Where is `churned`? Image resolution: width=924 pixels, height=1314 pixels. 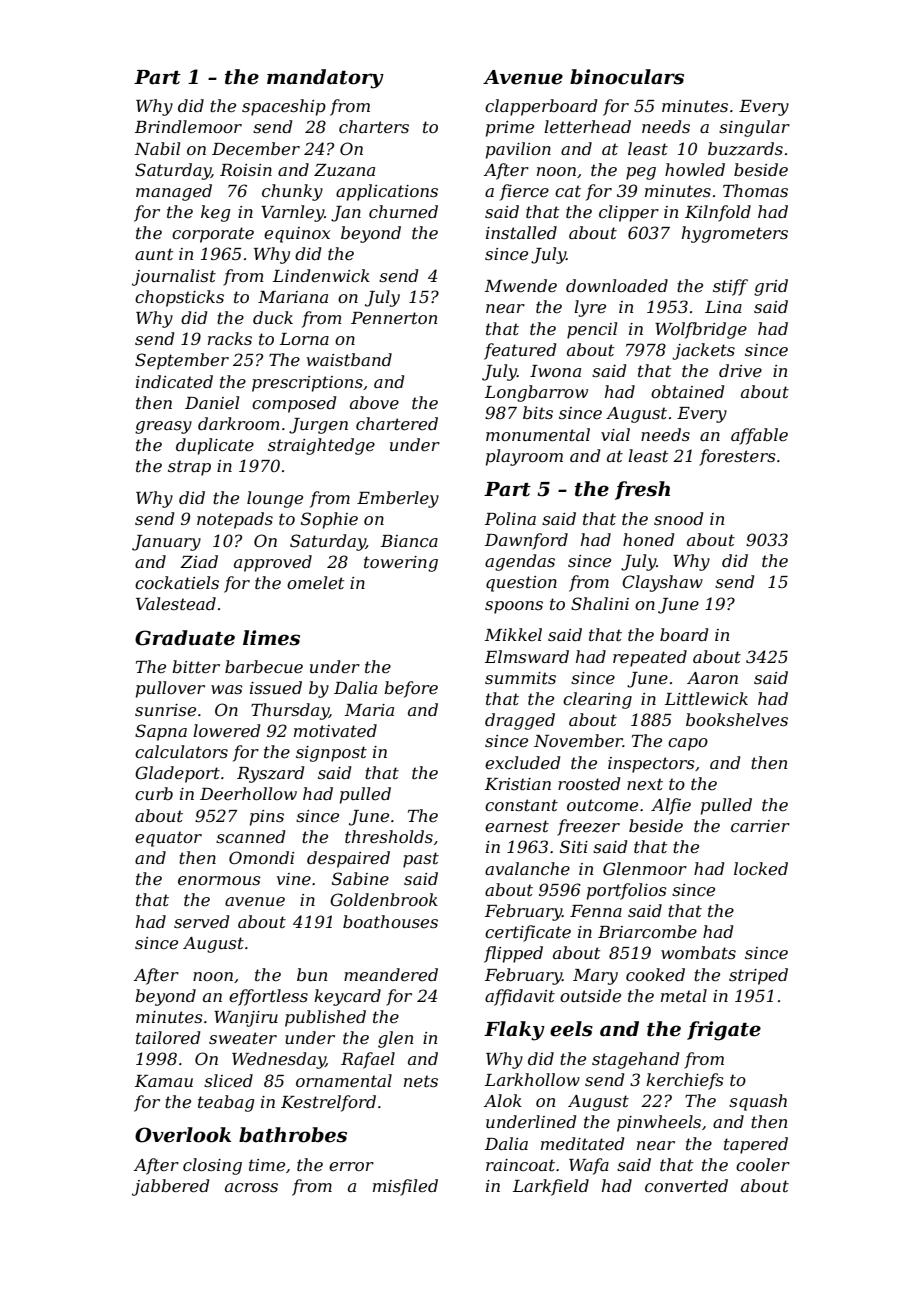 churned is located at coordinates (403, 211).
